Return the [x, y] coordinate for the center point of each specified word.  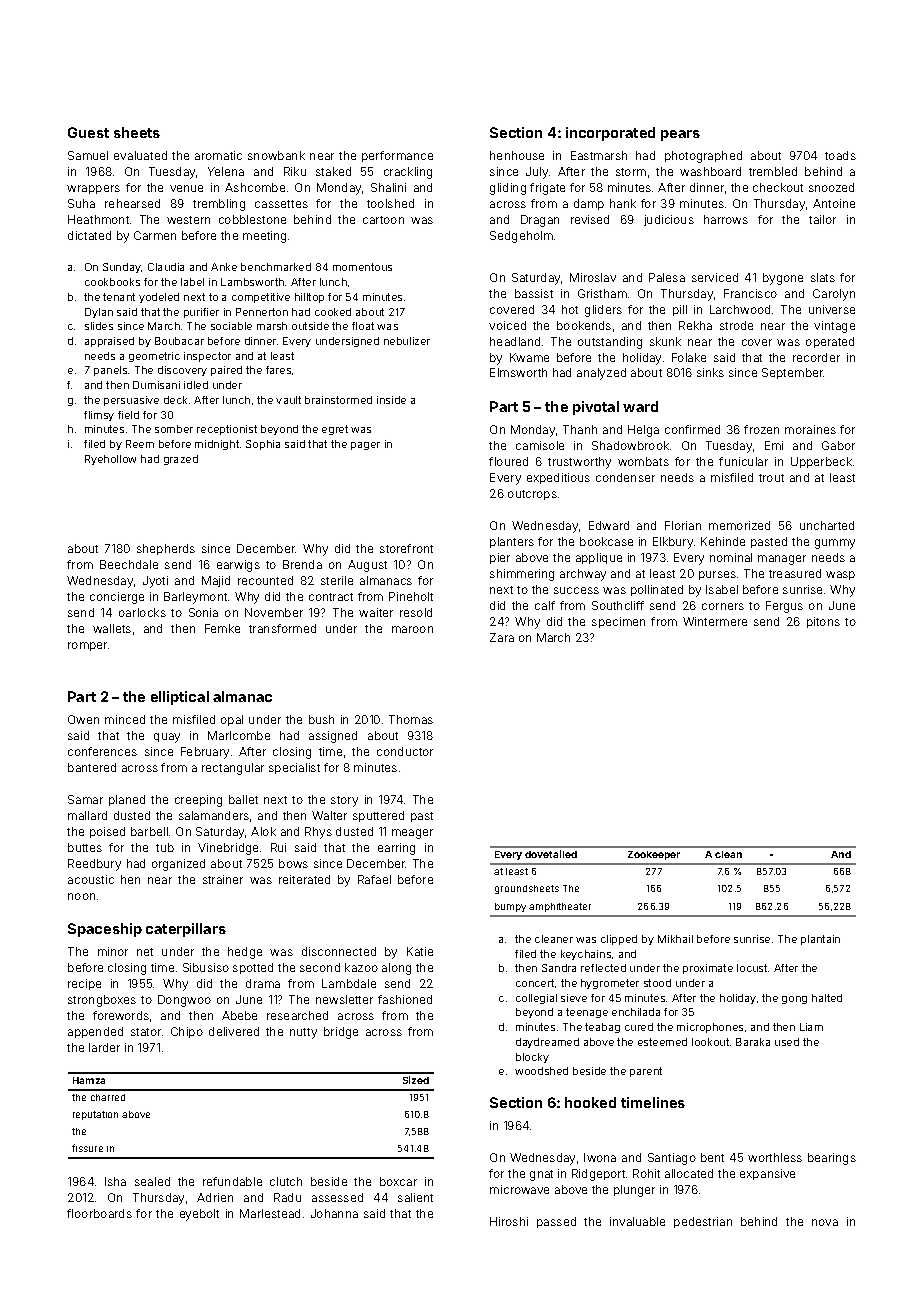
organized [178, 865]
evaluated [140, 155]
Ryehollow [110, 460]
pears [680, 135]
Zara [502, 637]
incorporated [610, 134]
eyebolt [199, 1215]
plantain [820, 940]
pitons [823, 622]
